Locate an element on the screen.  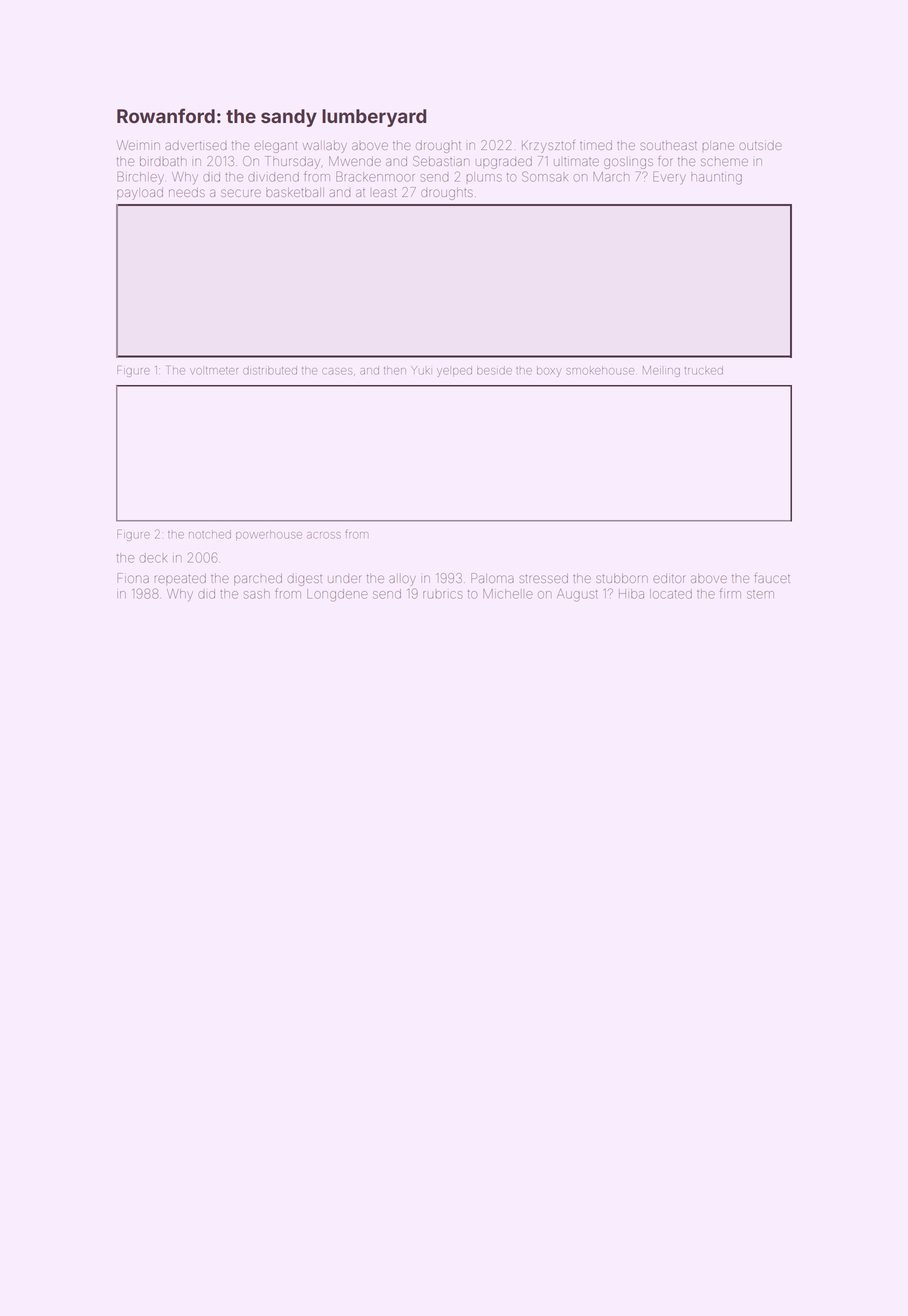
rubrics is located at coordinates (443, 595).
